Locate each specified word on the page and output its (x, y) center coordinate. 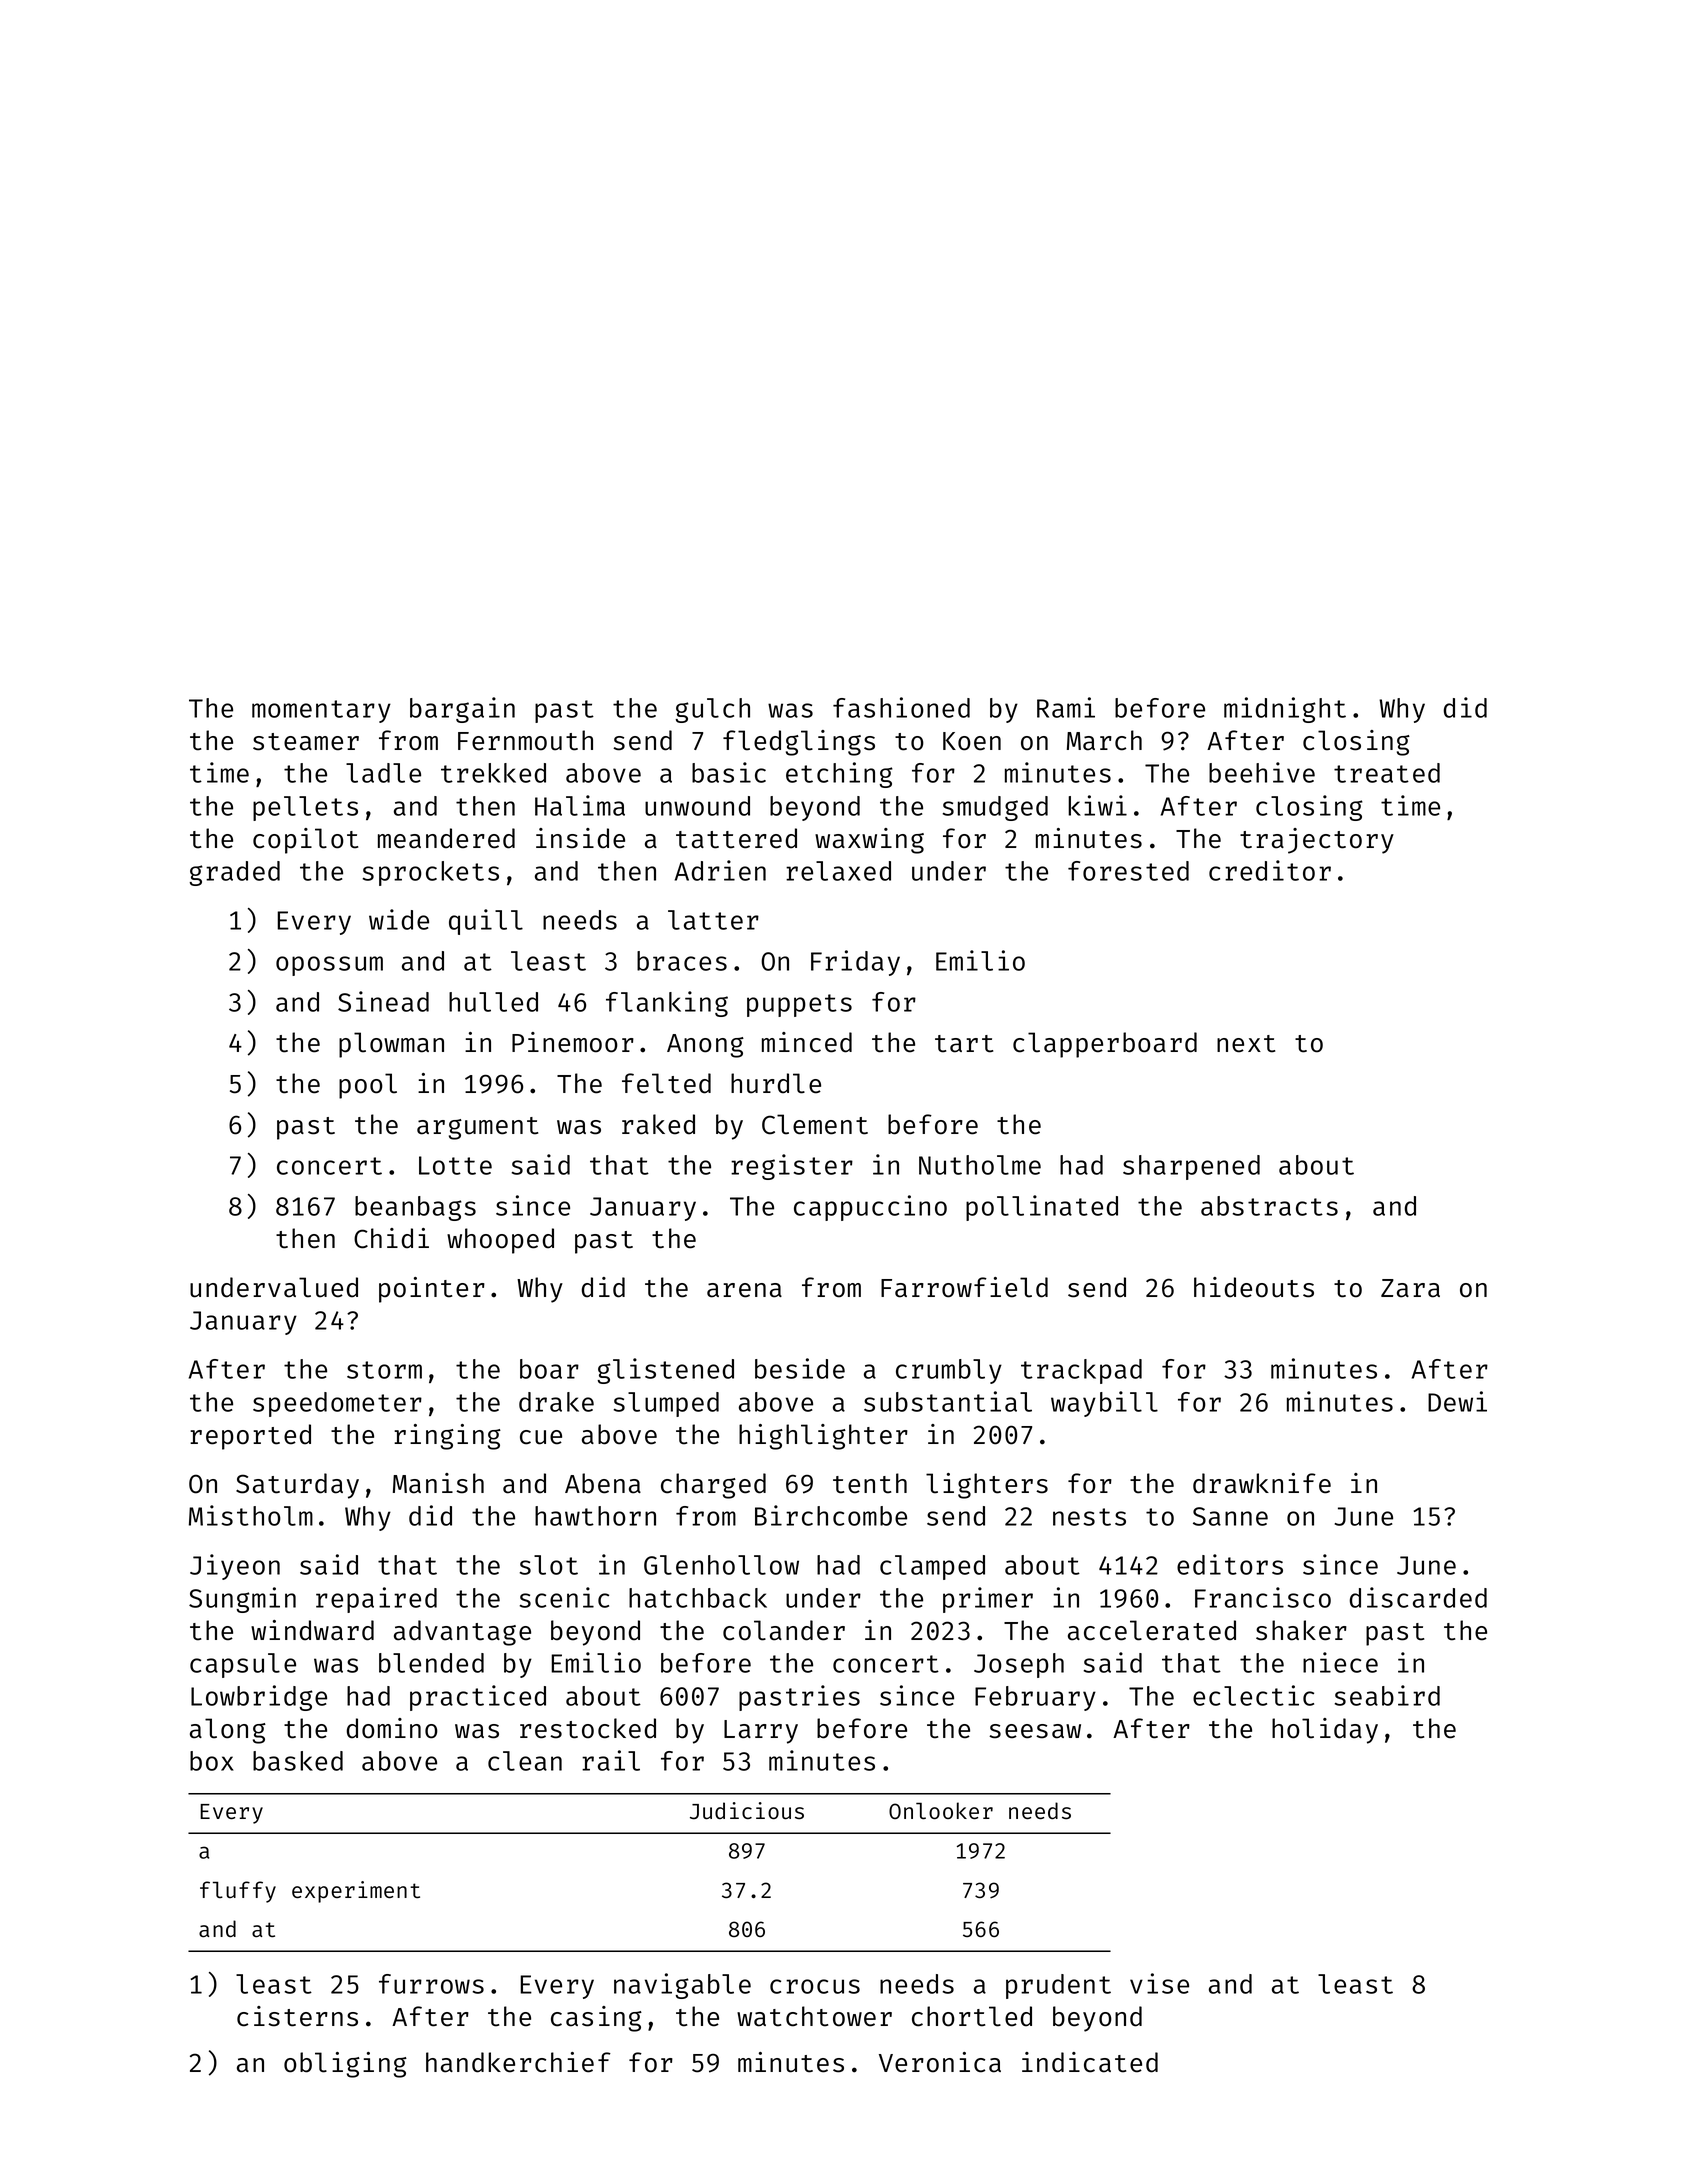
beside (800, 1368)
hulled (493, 1002)
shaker (1301, 1630)
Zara (1410, 1288)
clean (525, 1761)
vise (1159, 1983)
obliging (345, 2065)
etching (839, 775)
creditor (1270, 870)
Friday (855, 963)
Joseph (1019, 1665)
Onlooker (941, 1811)
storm (384, 1370)
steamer (306, 742)
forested (1128, 871)
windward (312, 1630)
